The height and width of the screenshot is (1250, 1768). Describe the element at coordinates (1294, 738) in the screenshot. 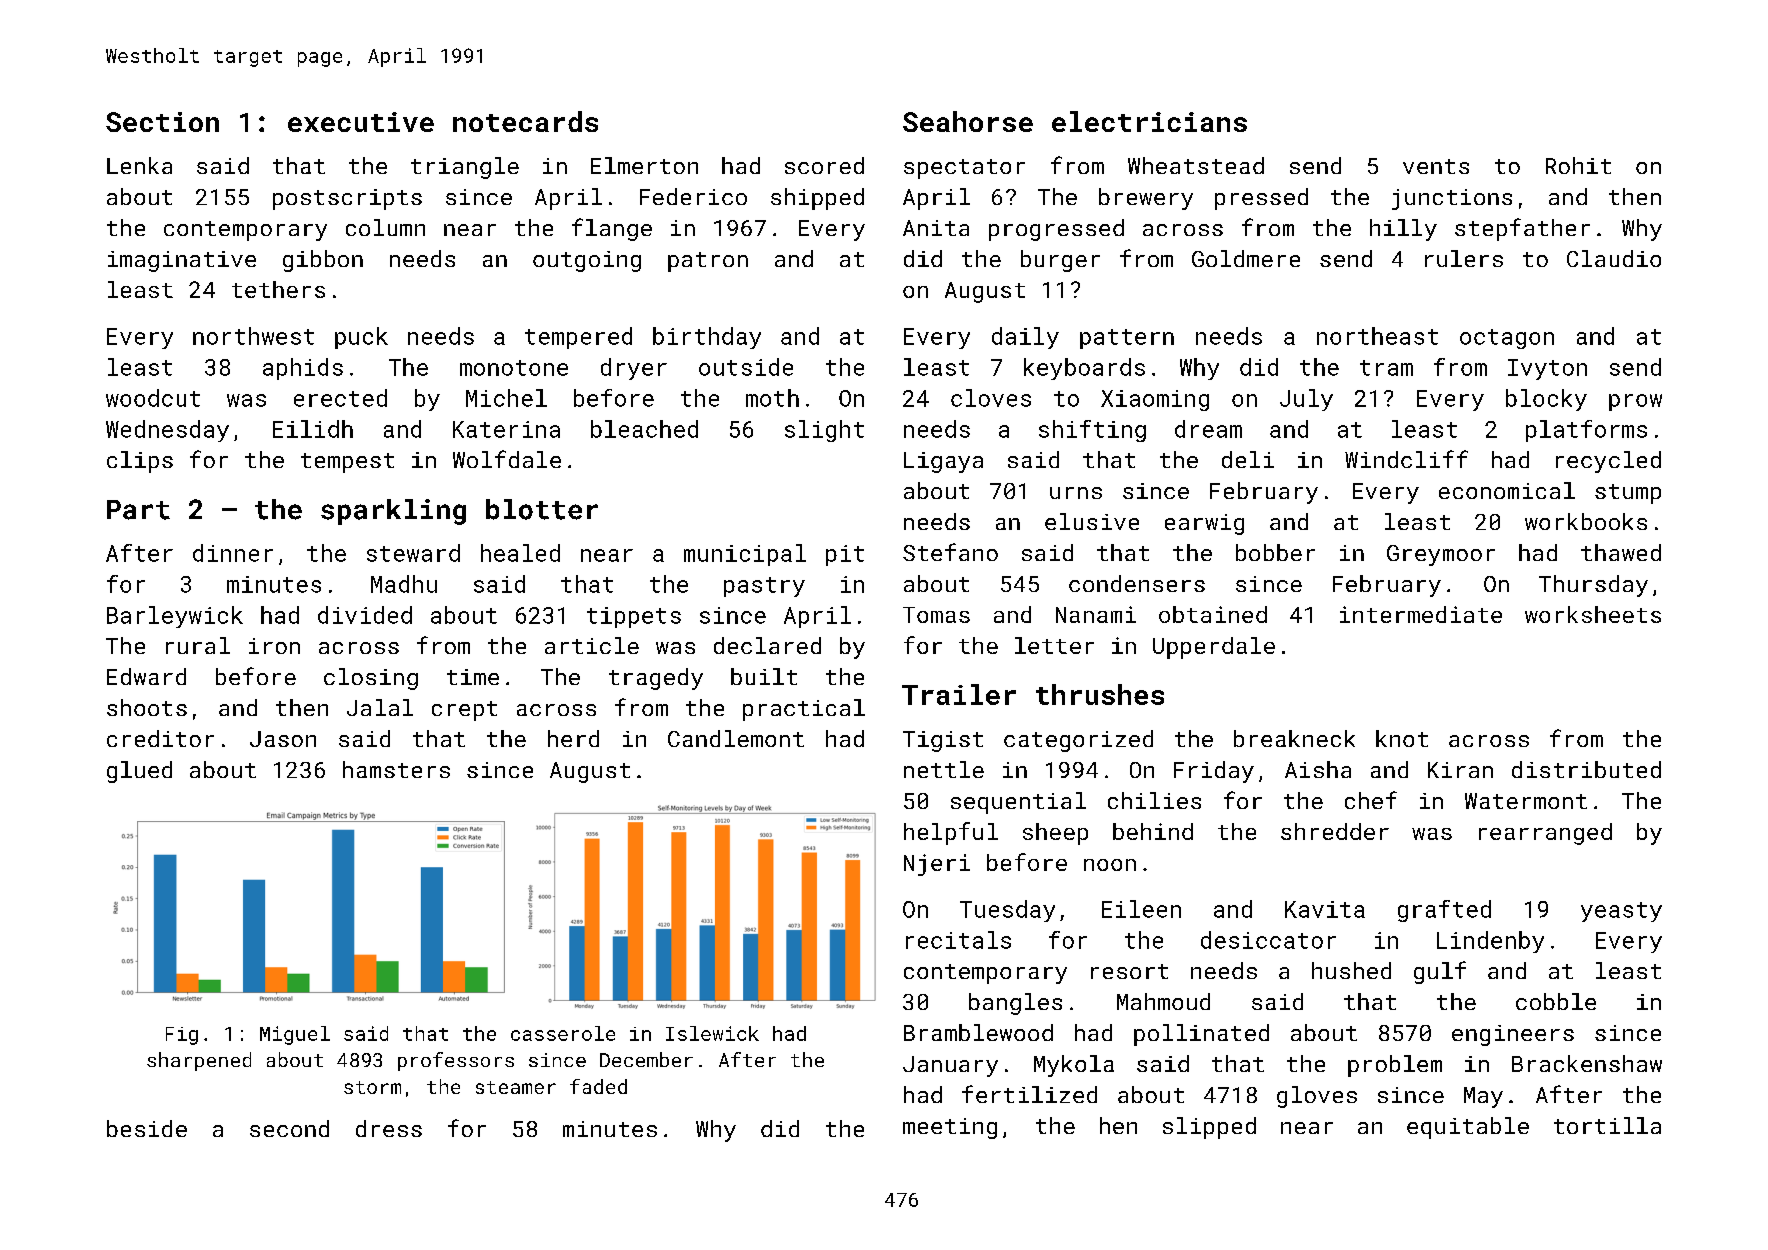

I see `breakneck` at that location.
